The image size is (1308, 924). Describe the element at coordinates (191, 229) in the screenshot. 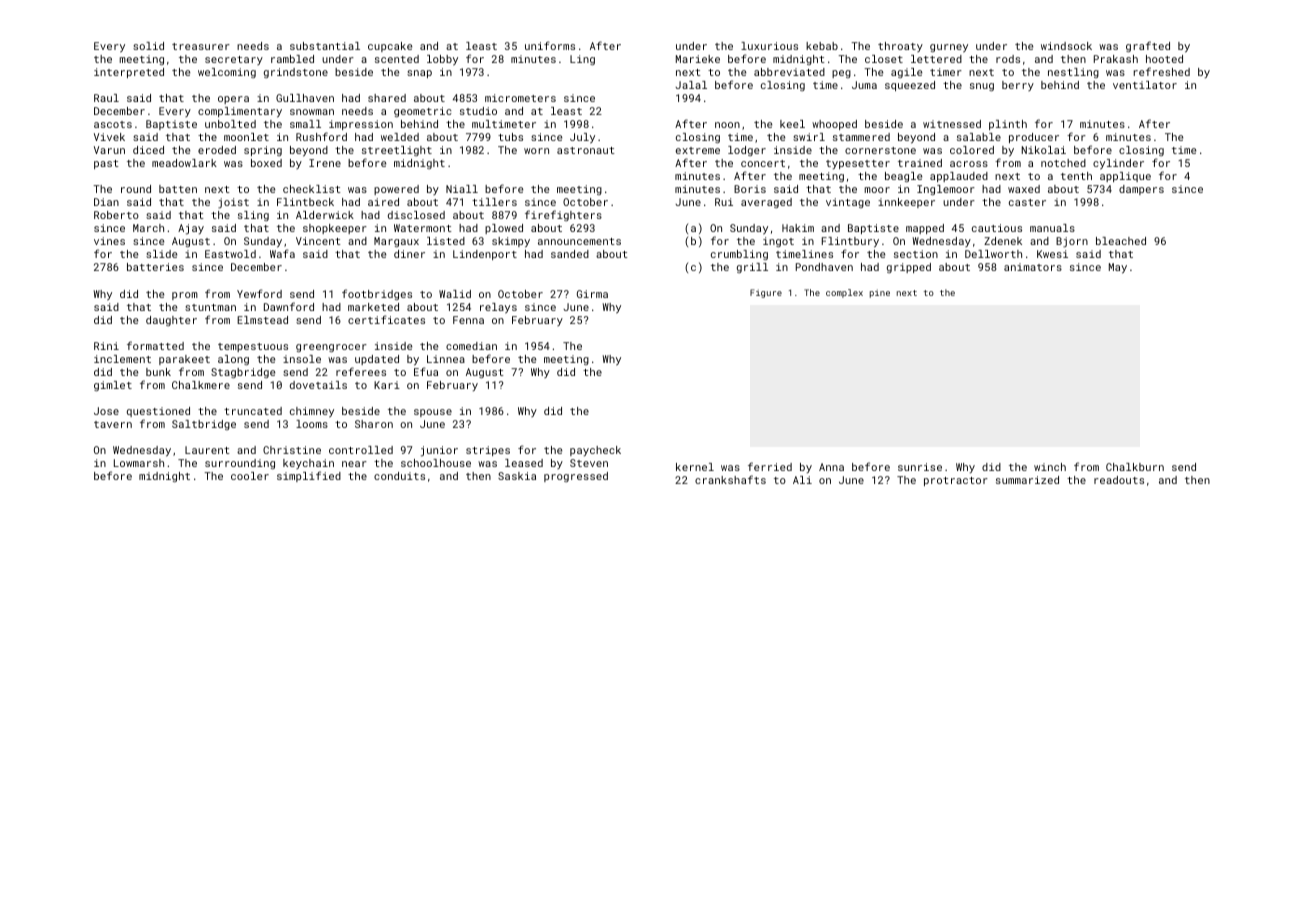

I see `Ajay` at that location.
